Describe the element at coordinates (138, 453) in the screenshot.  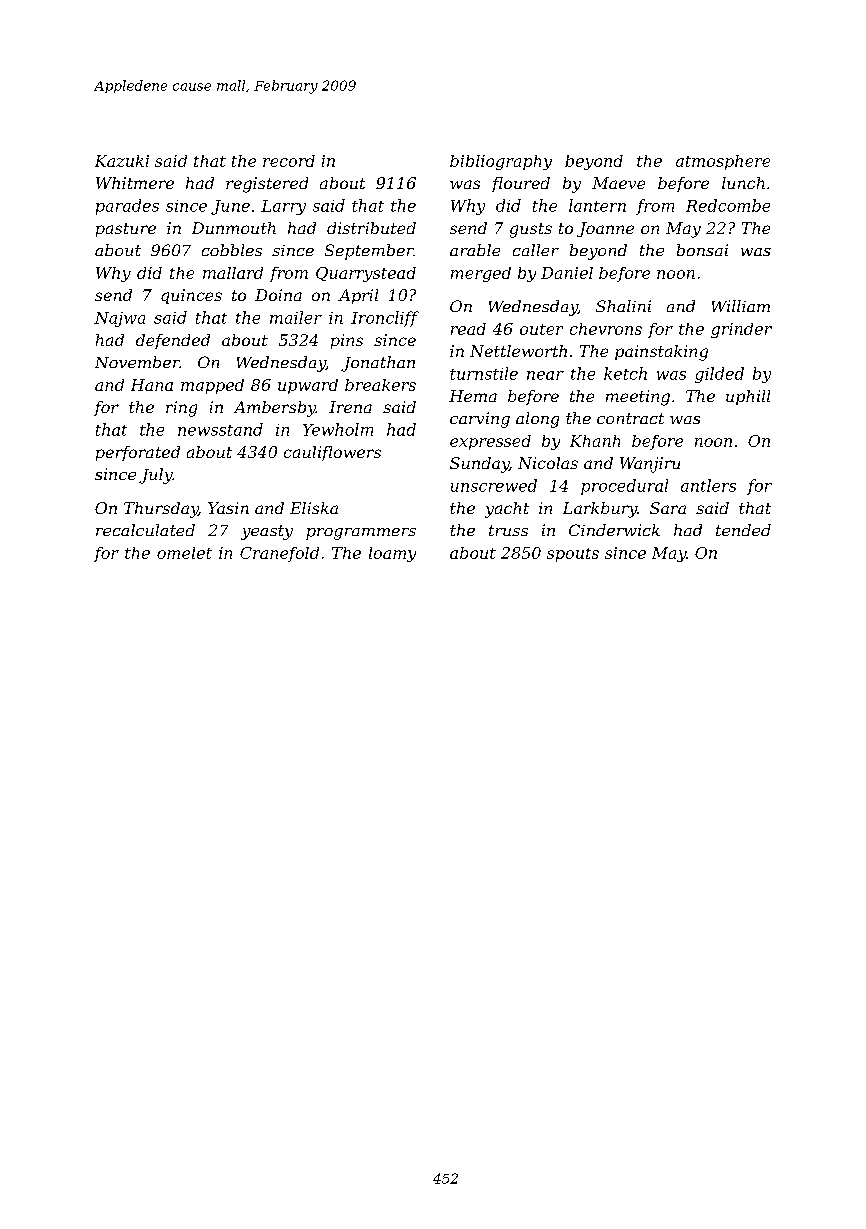
I see `perforated` at that location.
